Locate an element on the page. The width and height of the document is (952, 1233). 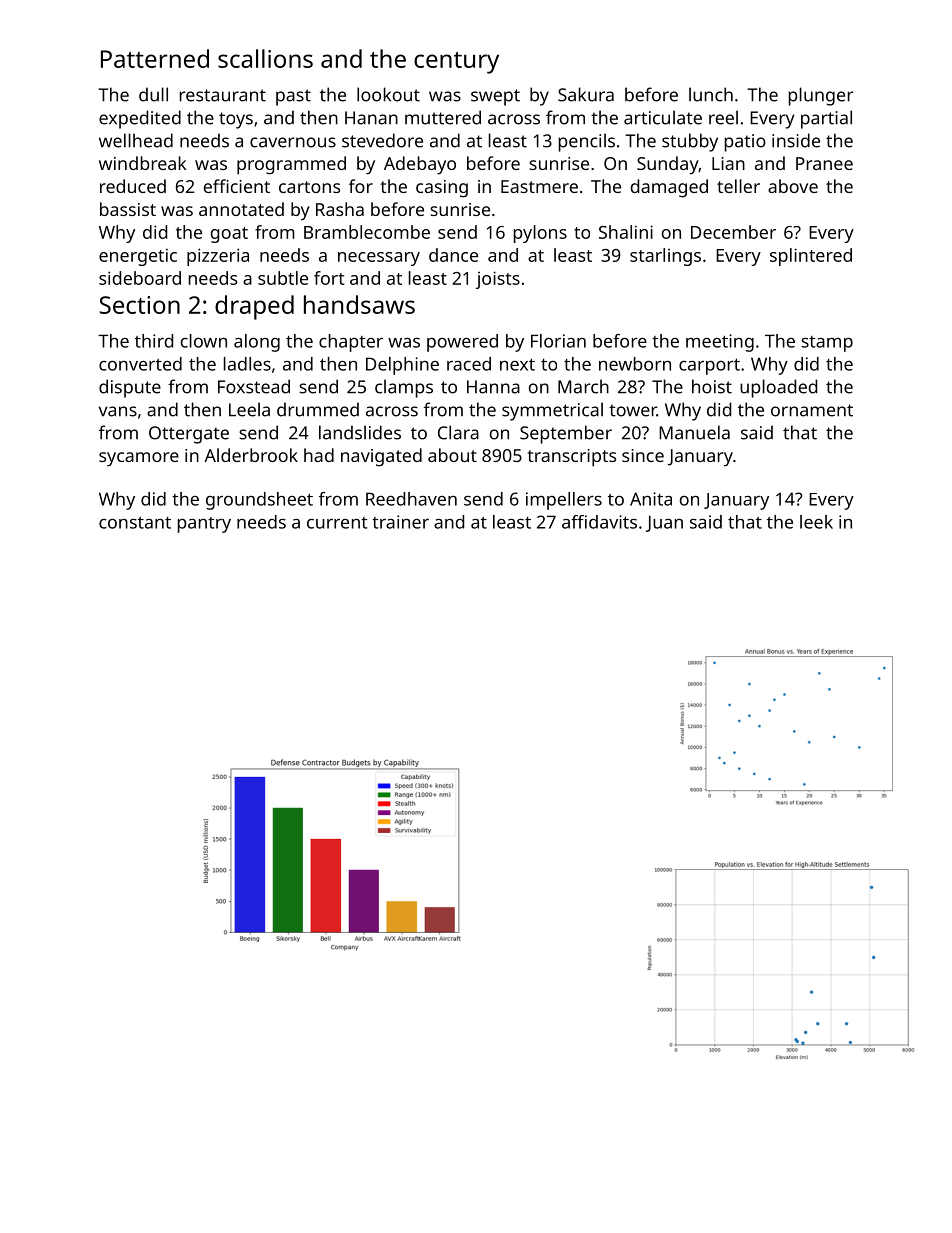
Anita is located at coordinates (651, 499).
